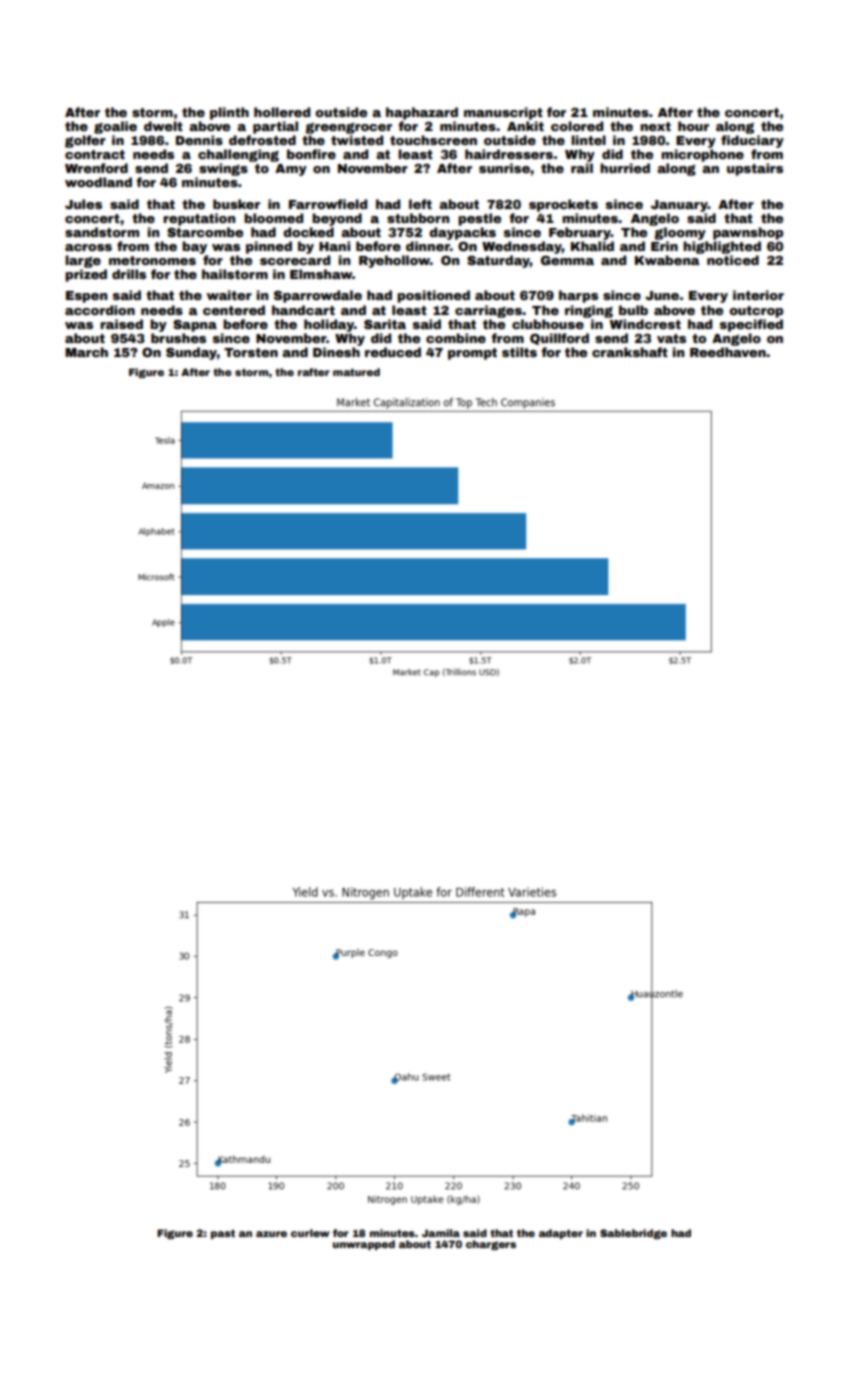 The height and width of the page is (1400, 849). I want to click on adapter, so click(561, 1234).
